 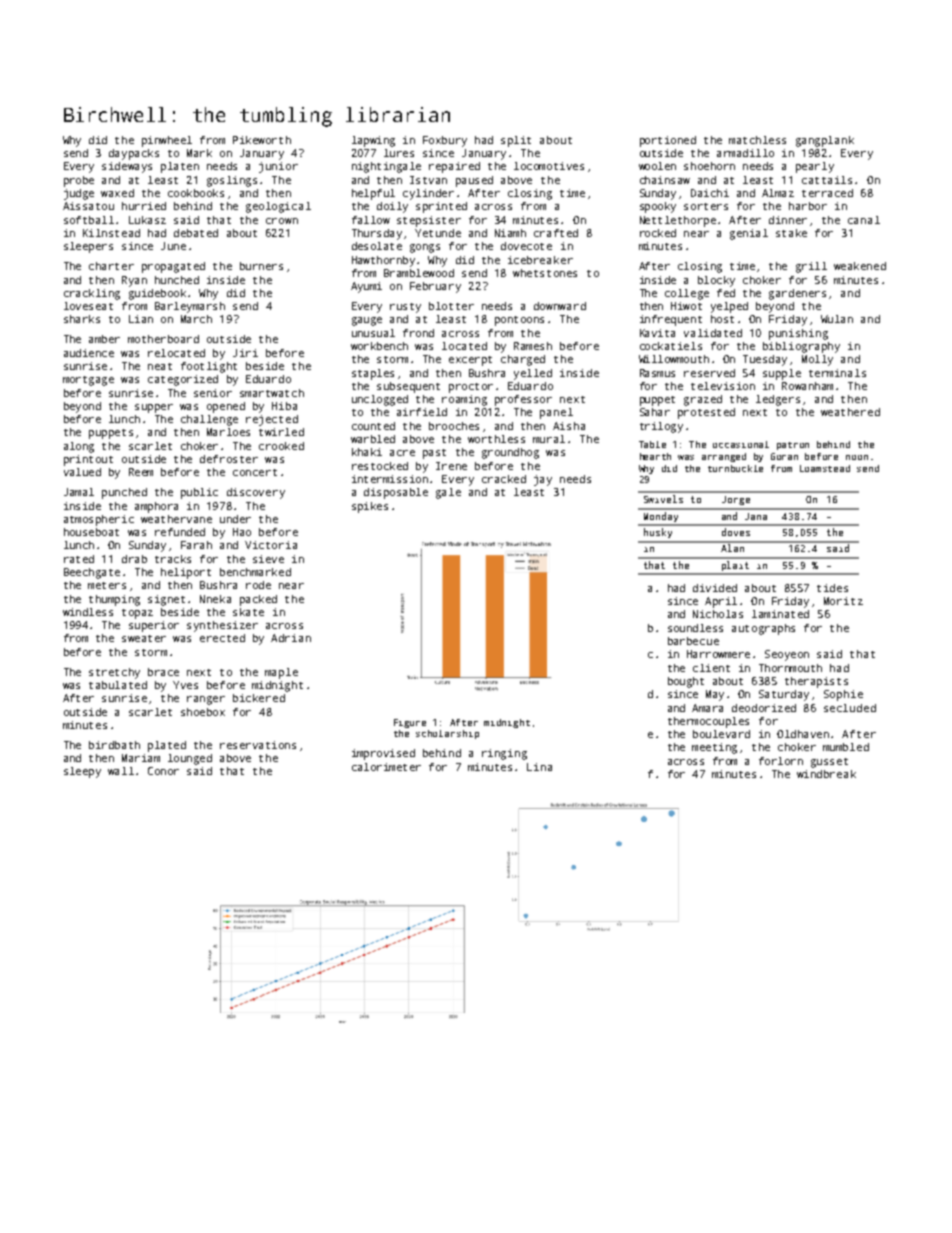 I want to click on softball, so click(x=89, y=220).
